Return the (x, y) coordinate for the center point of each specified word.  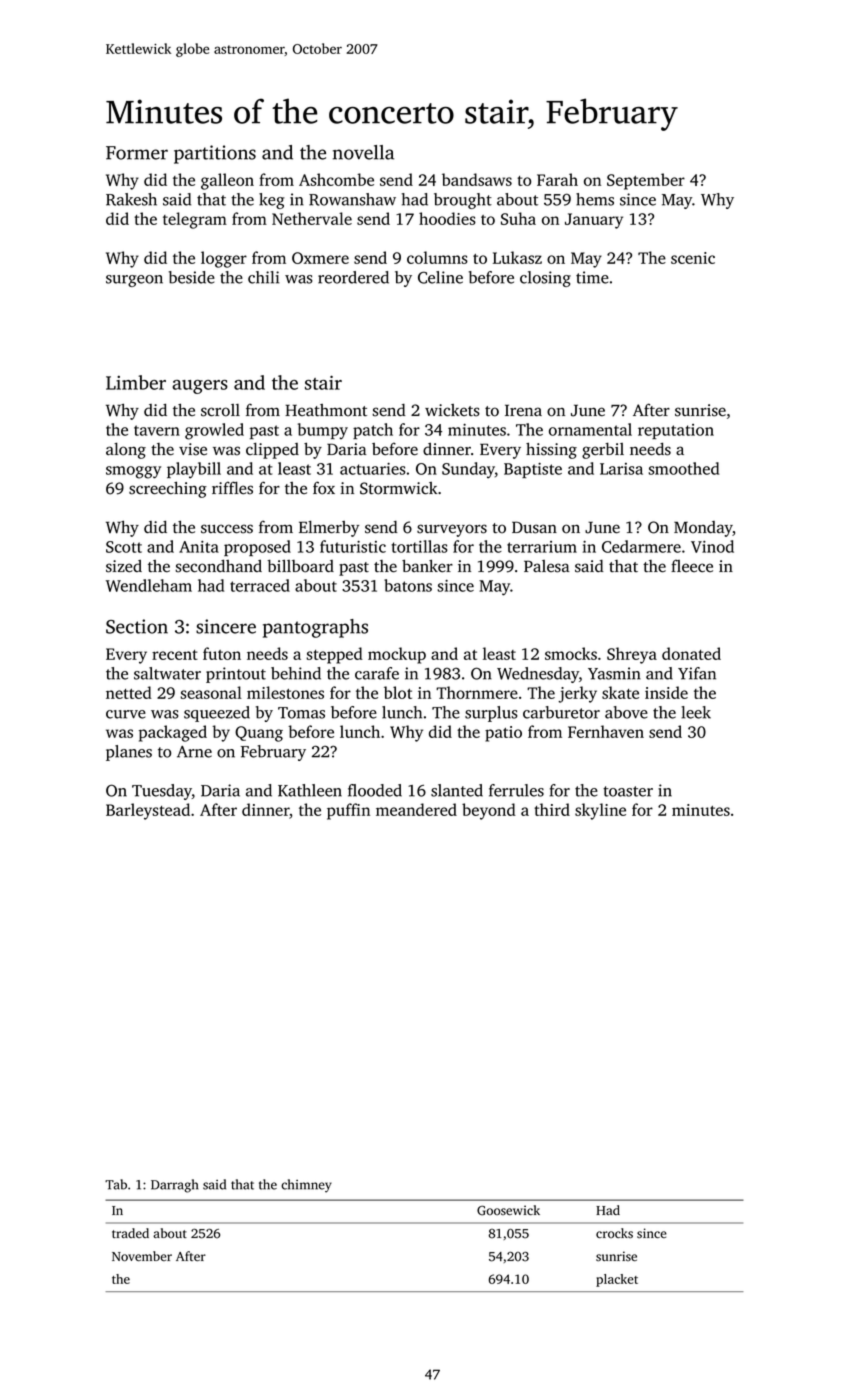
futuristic (353, 546)
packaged (173, 733)
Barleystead (148, 811)
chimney (306, 1186)
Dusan (534, 527)
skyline (600, 811)
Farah (557, 179)
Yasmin (614, 673)
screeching (168, 489)
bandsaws (477, 179)
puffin (348, 811)
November (142, 1256)
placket (617, 1280)
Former (137, 153)
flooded (375, 790)
